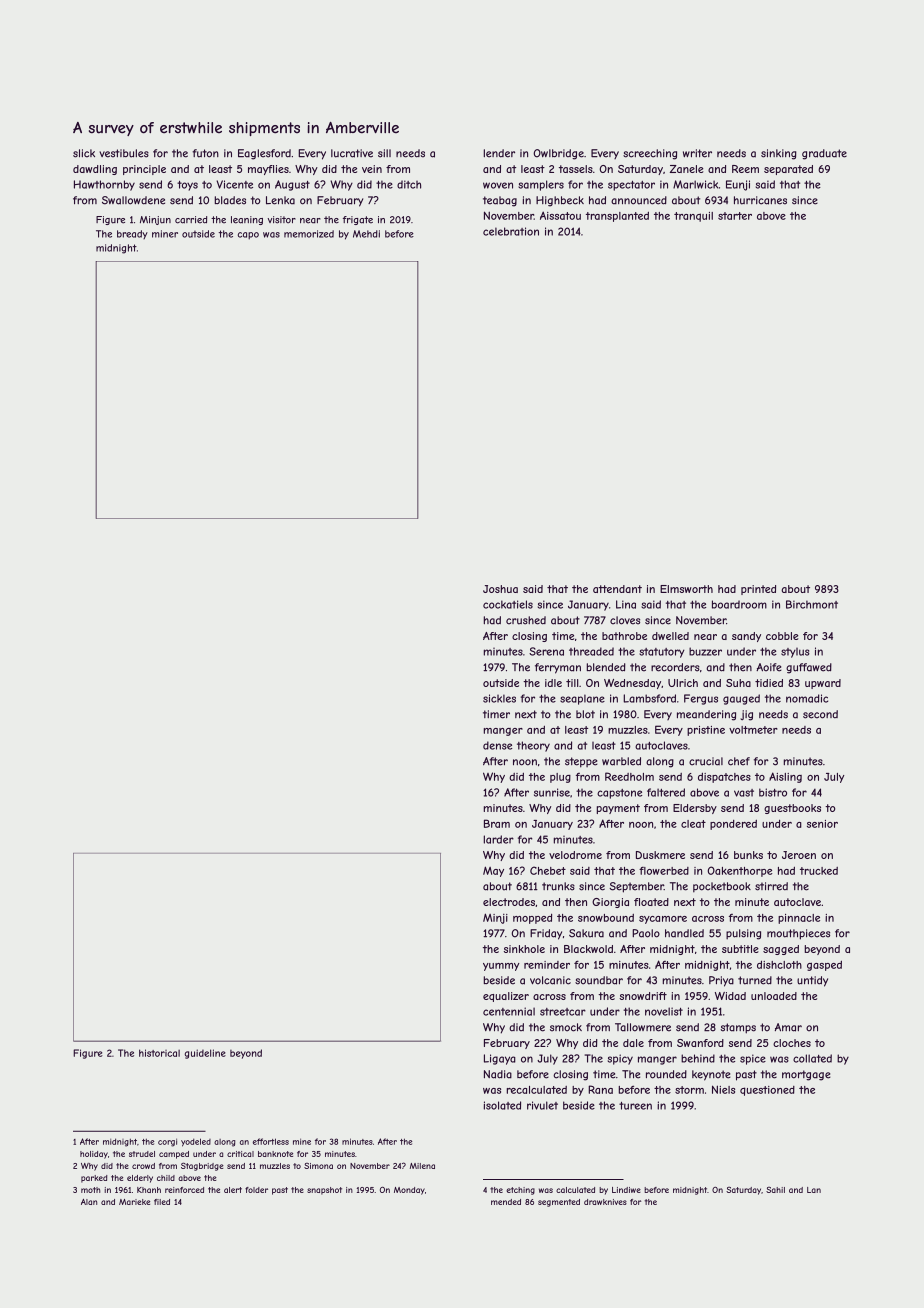 The width and height of the image is (924, 1308). I want to click on attendant, so click(617, 589).
